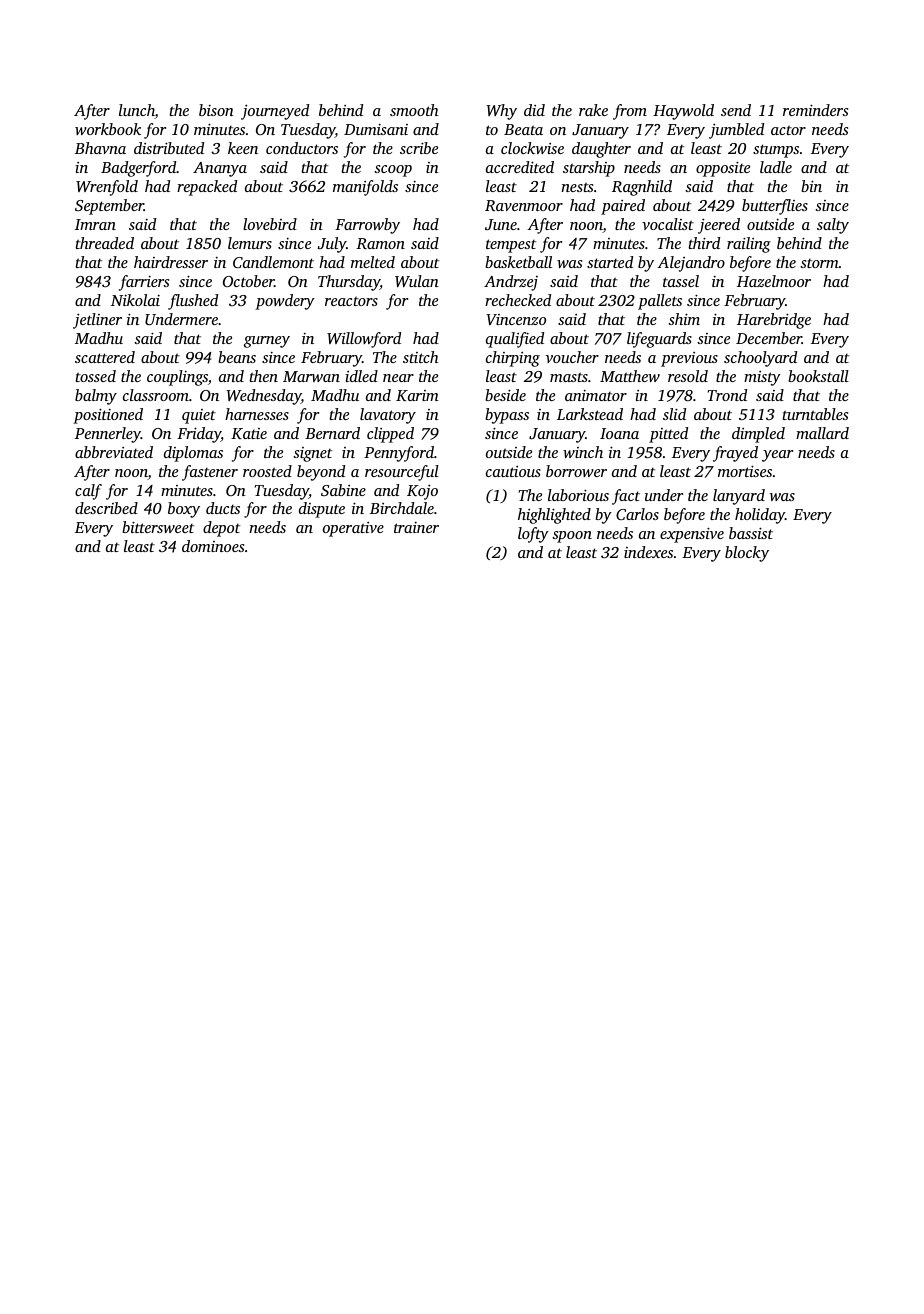  What do you see at coordinates (601, 150) in the screenshot?
I see `daughter` at bounding box center [601, 150].
